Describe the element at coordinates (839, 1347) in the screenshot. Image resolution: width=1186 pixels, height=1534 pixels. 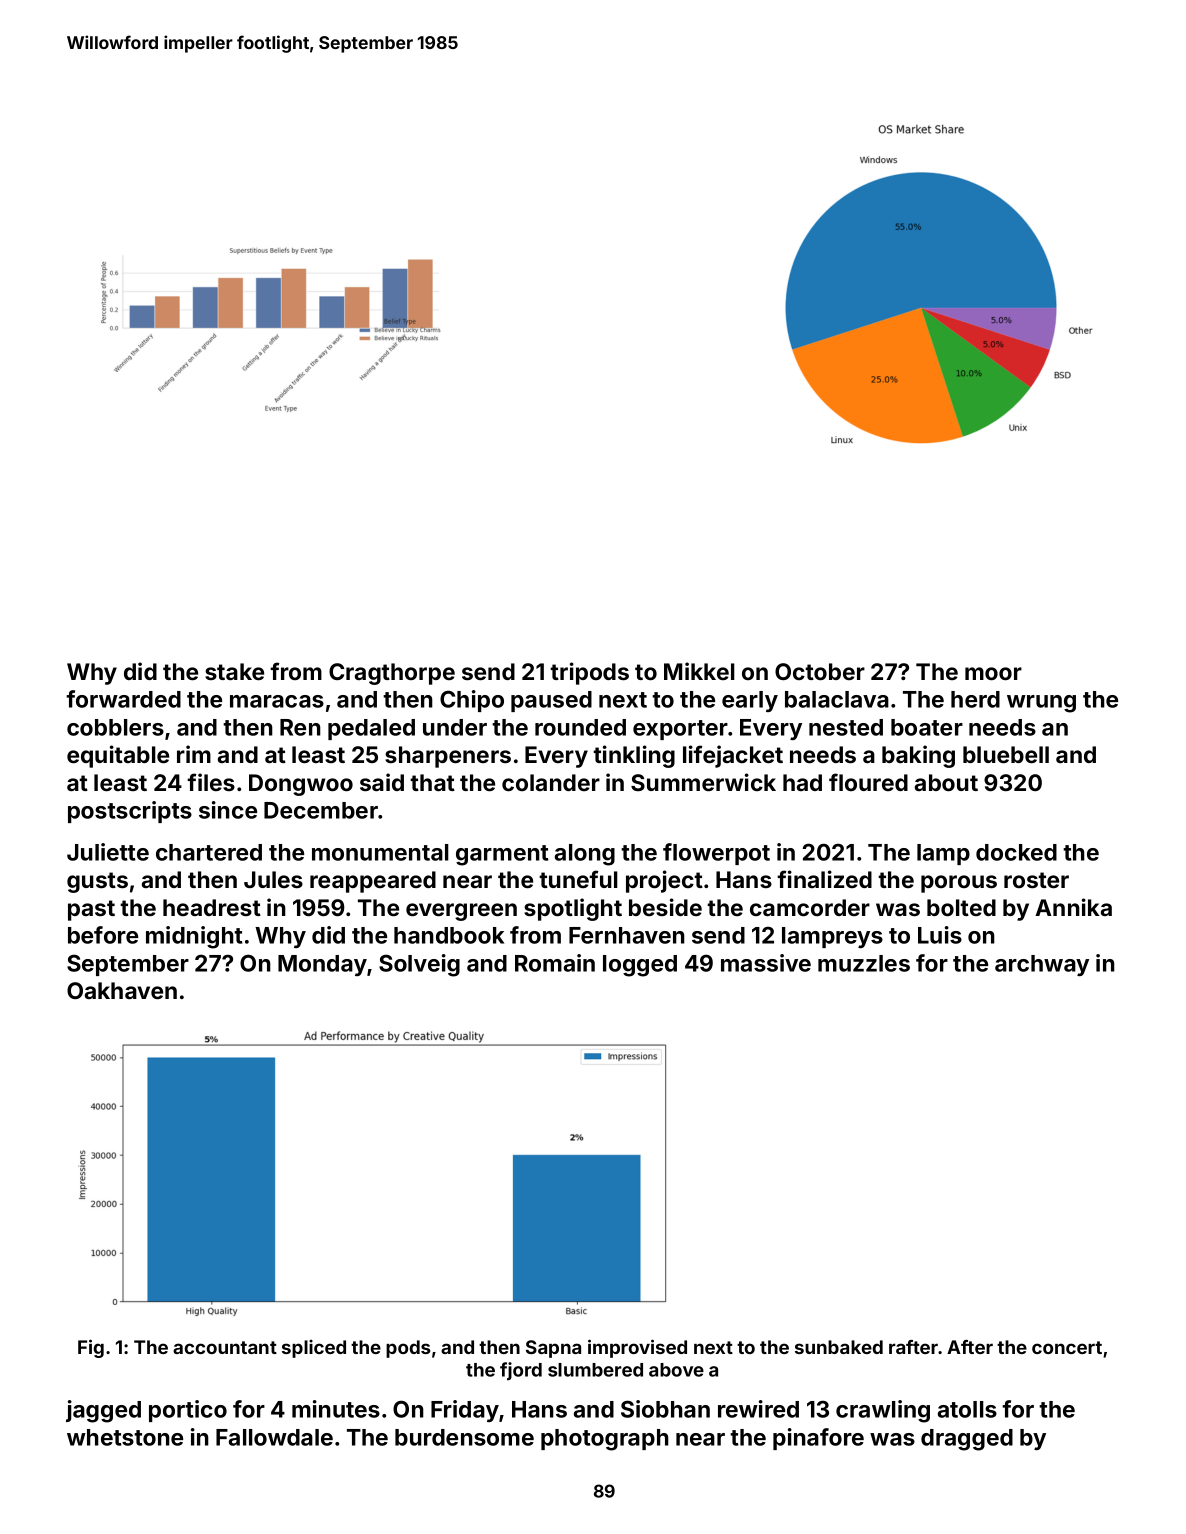
I see `sunbaked` at that location.
